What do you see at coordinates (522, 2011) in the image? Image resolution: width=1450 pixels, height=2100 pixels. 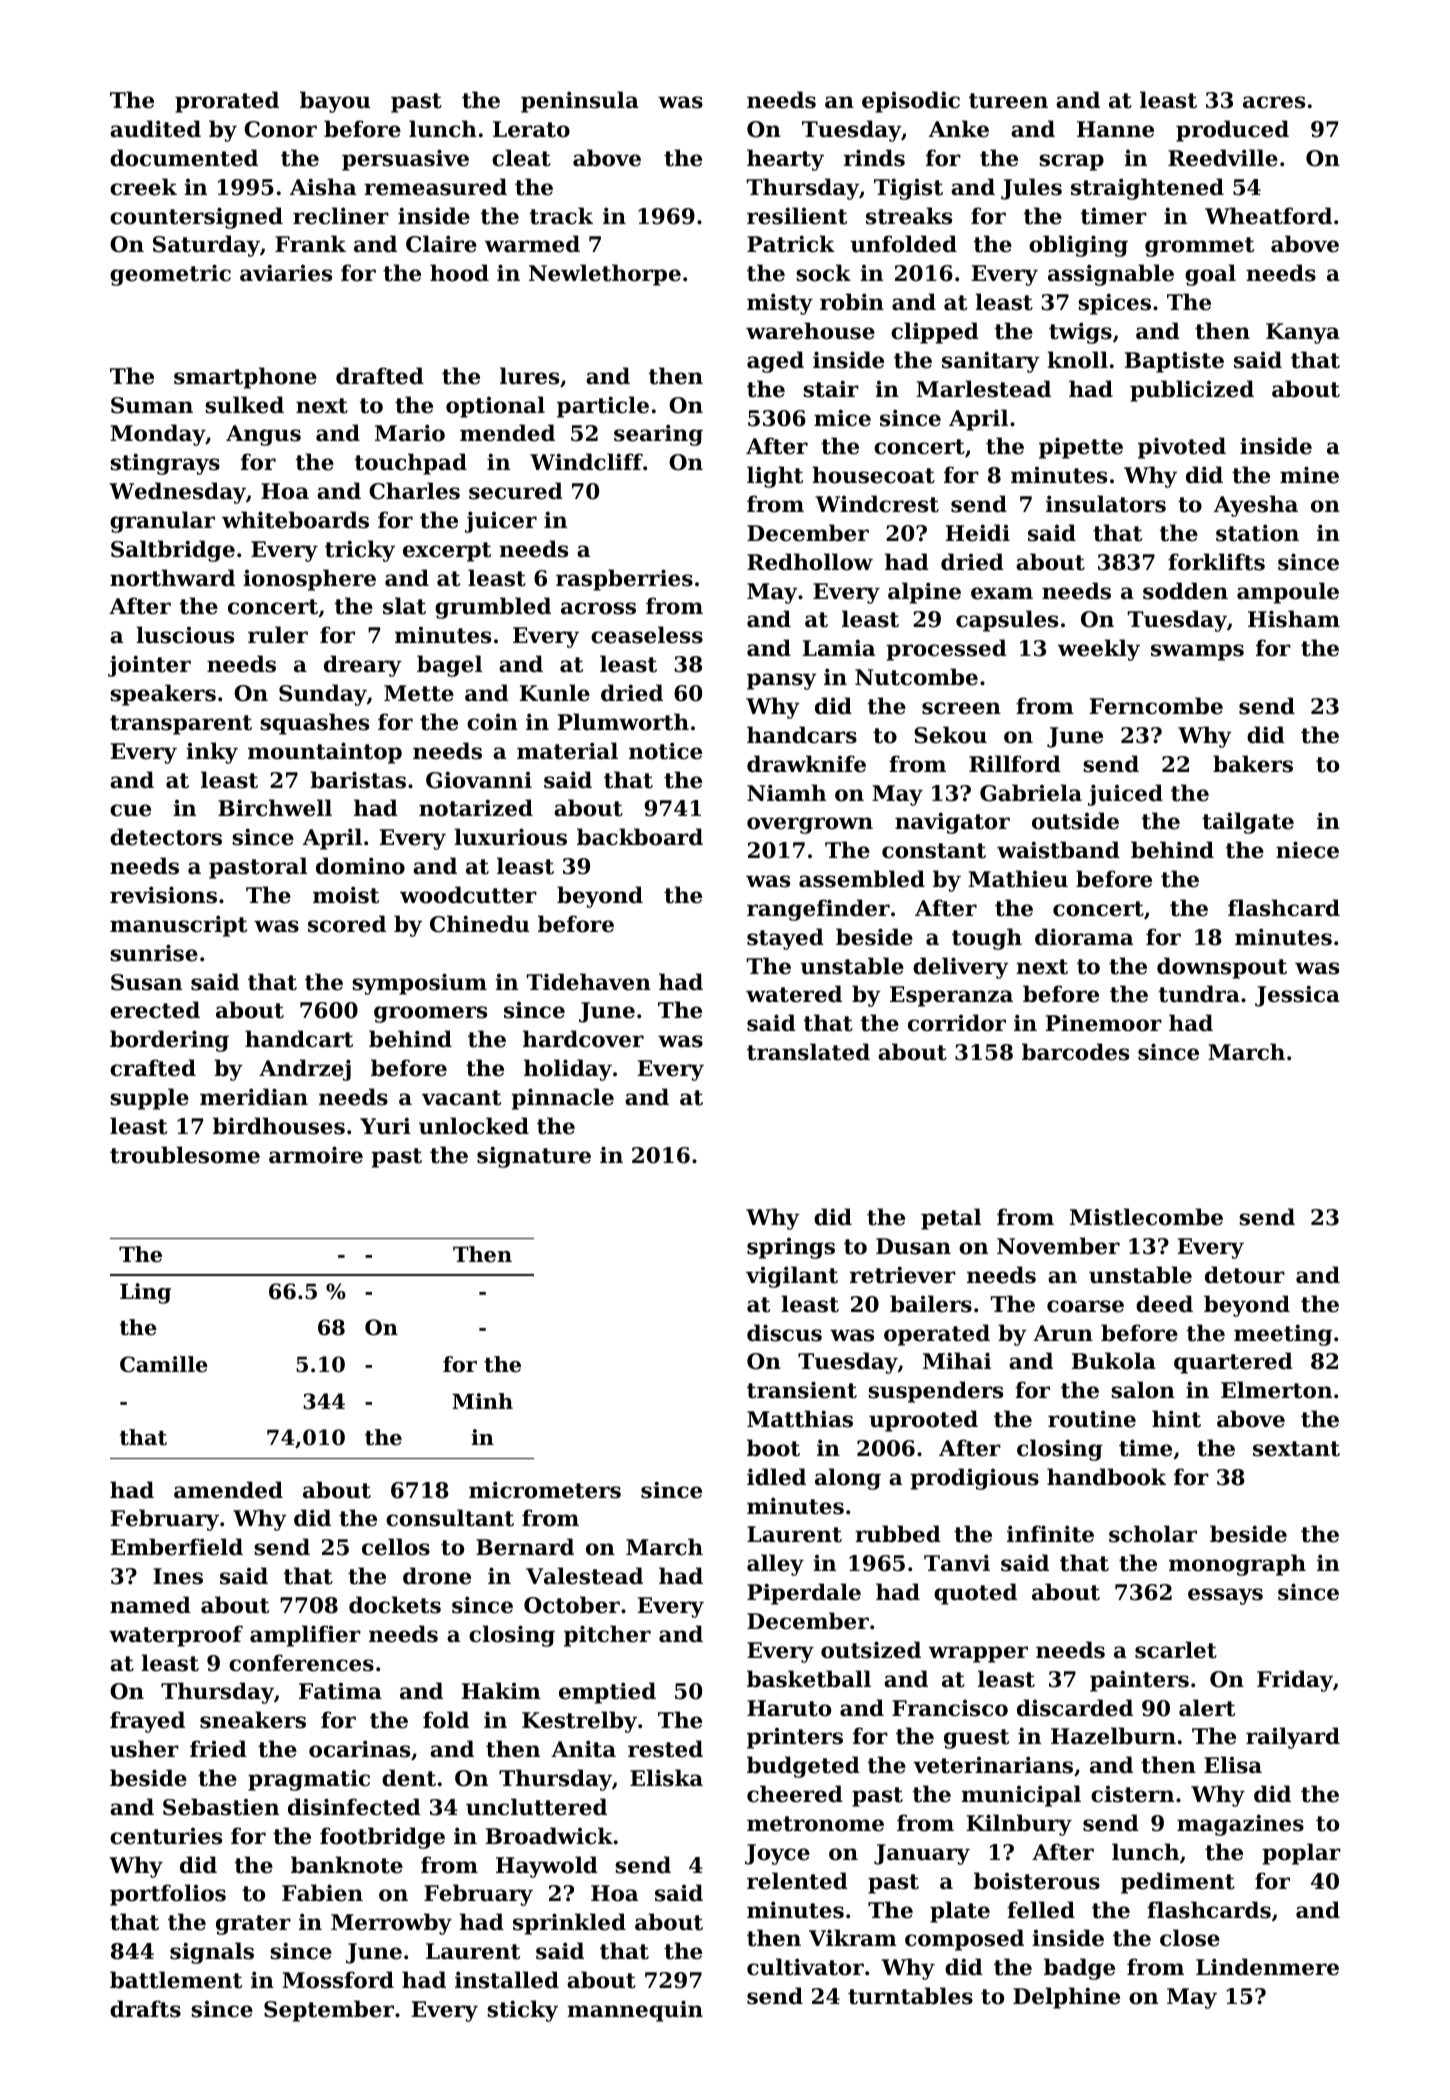 I see `sticky` at bounding box center [522, 2011].
